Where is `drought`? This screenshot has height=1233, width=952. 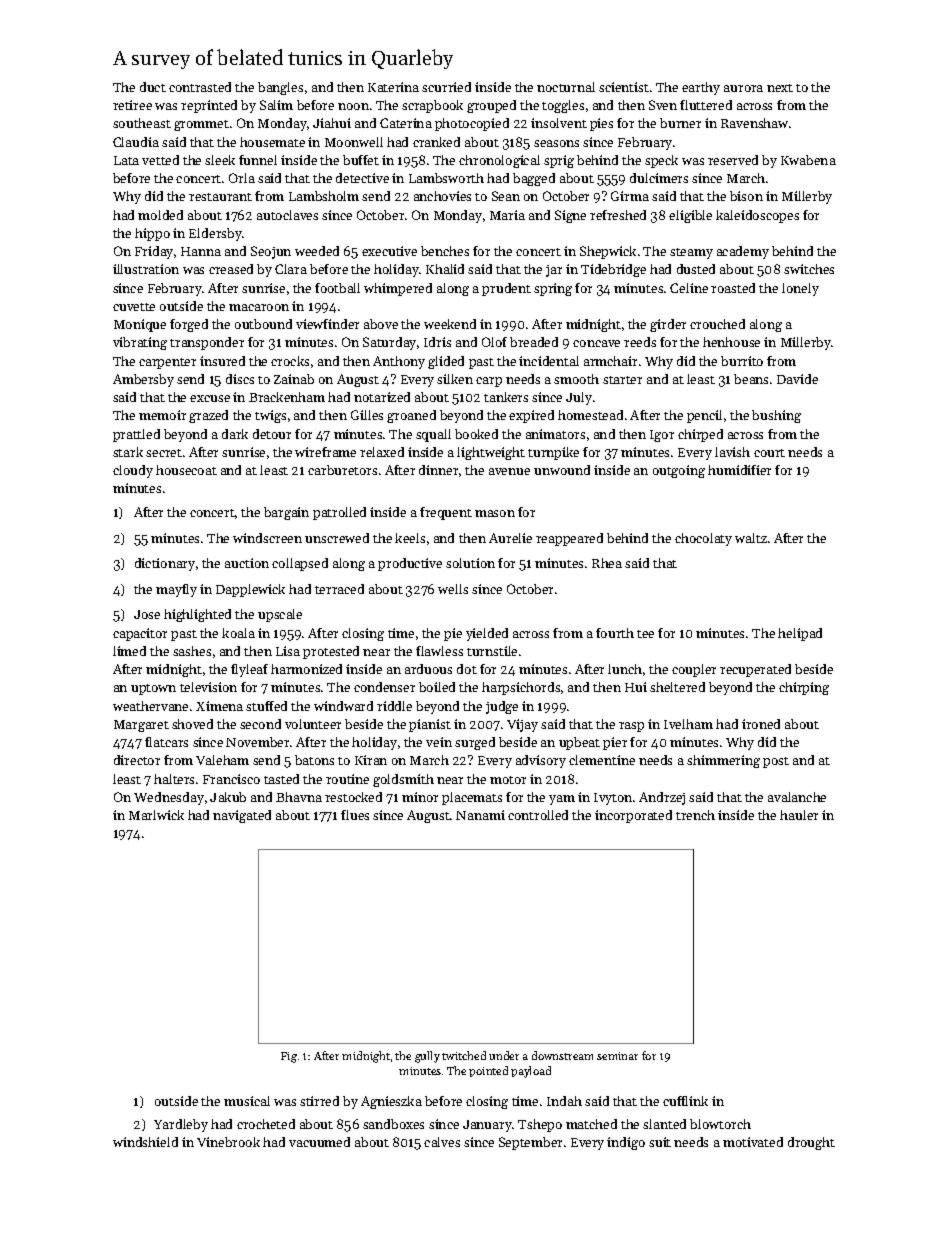 drought is located at coordinates (811, 1143).
